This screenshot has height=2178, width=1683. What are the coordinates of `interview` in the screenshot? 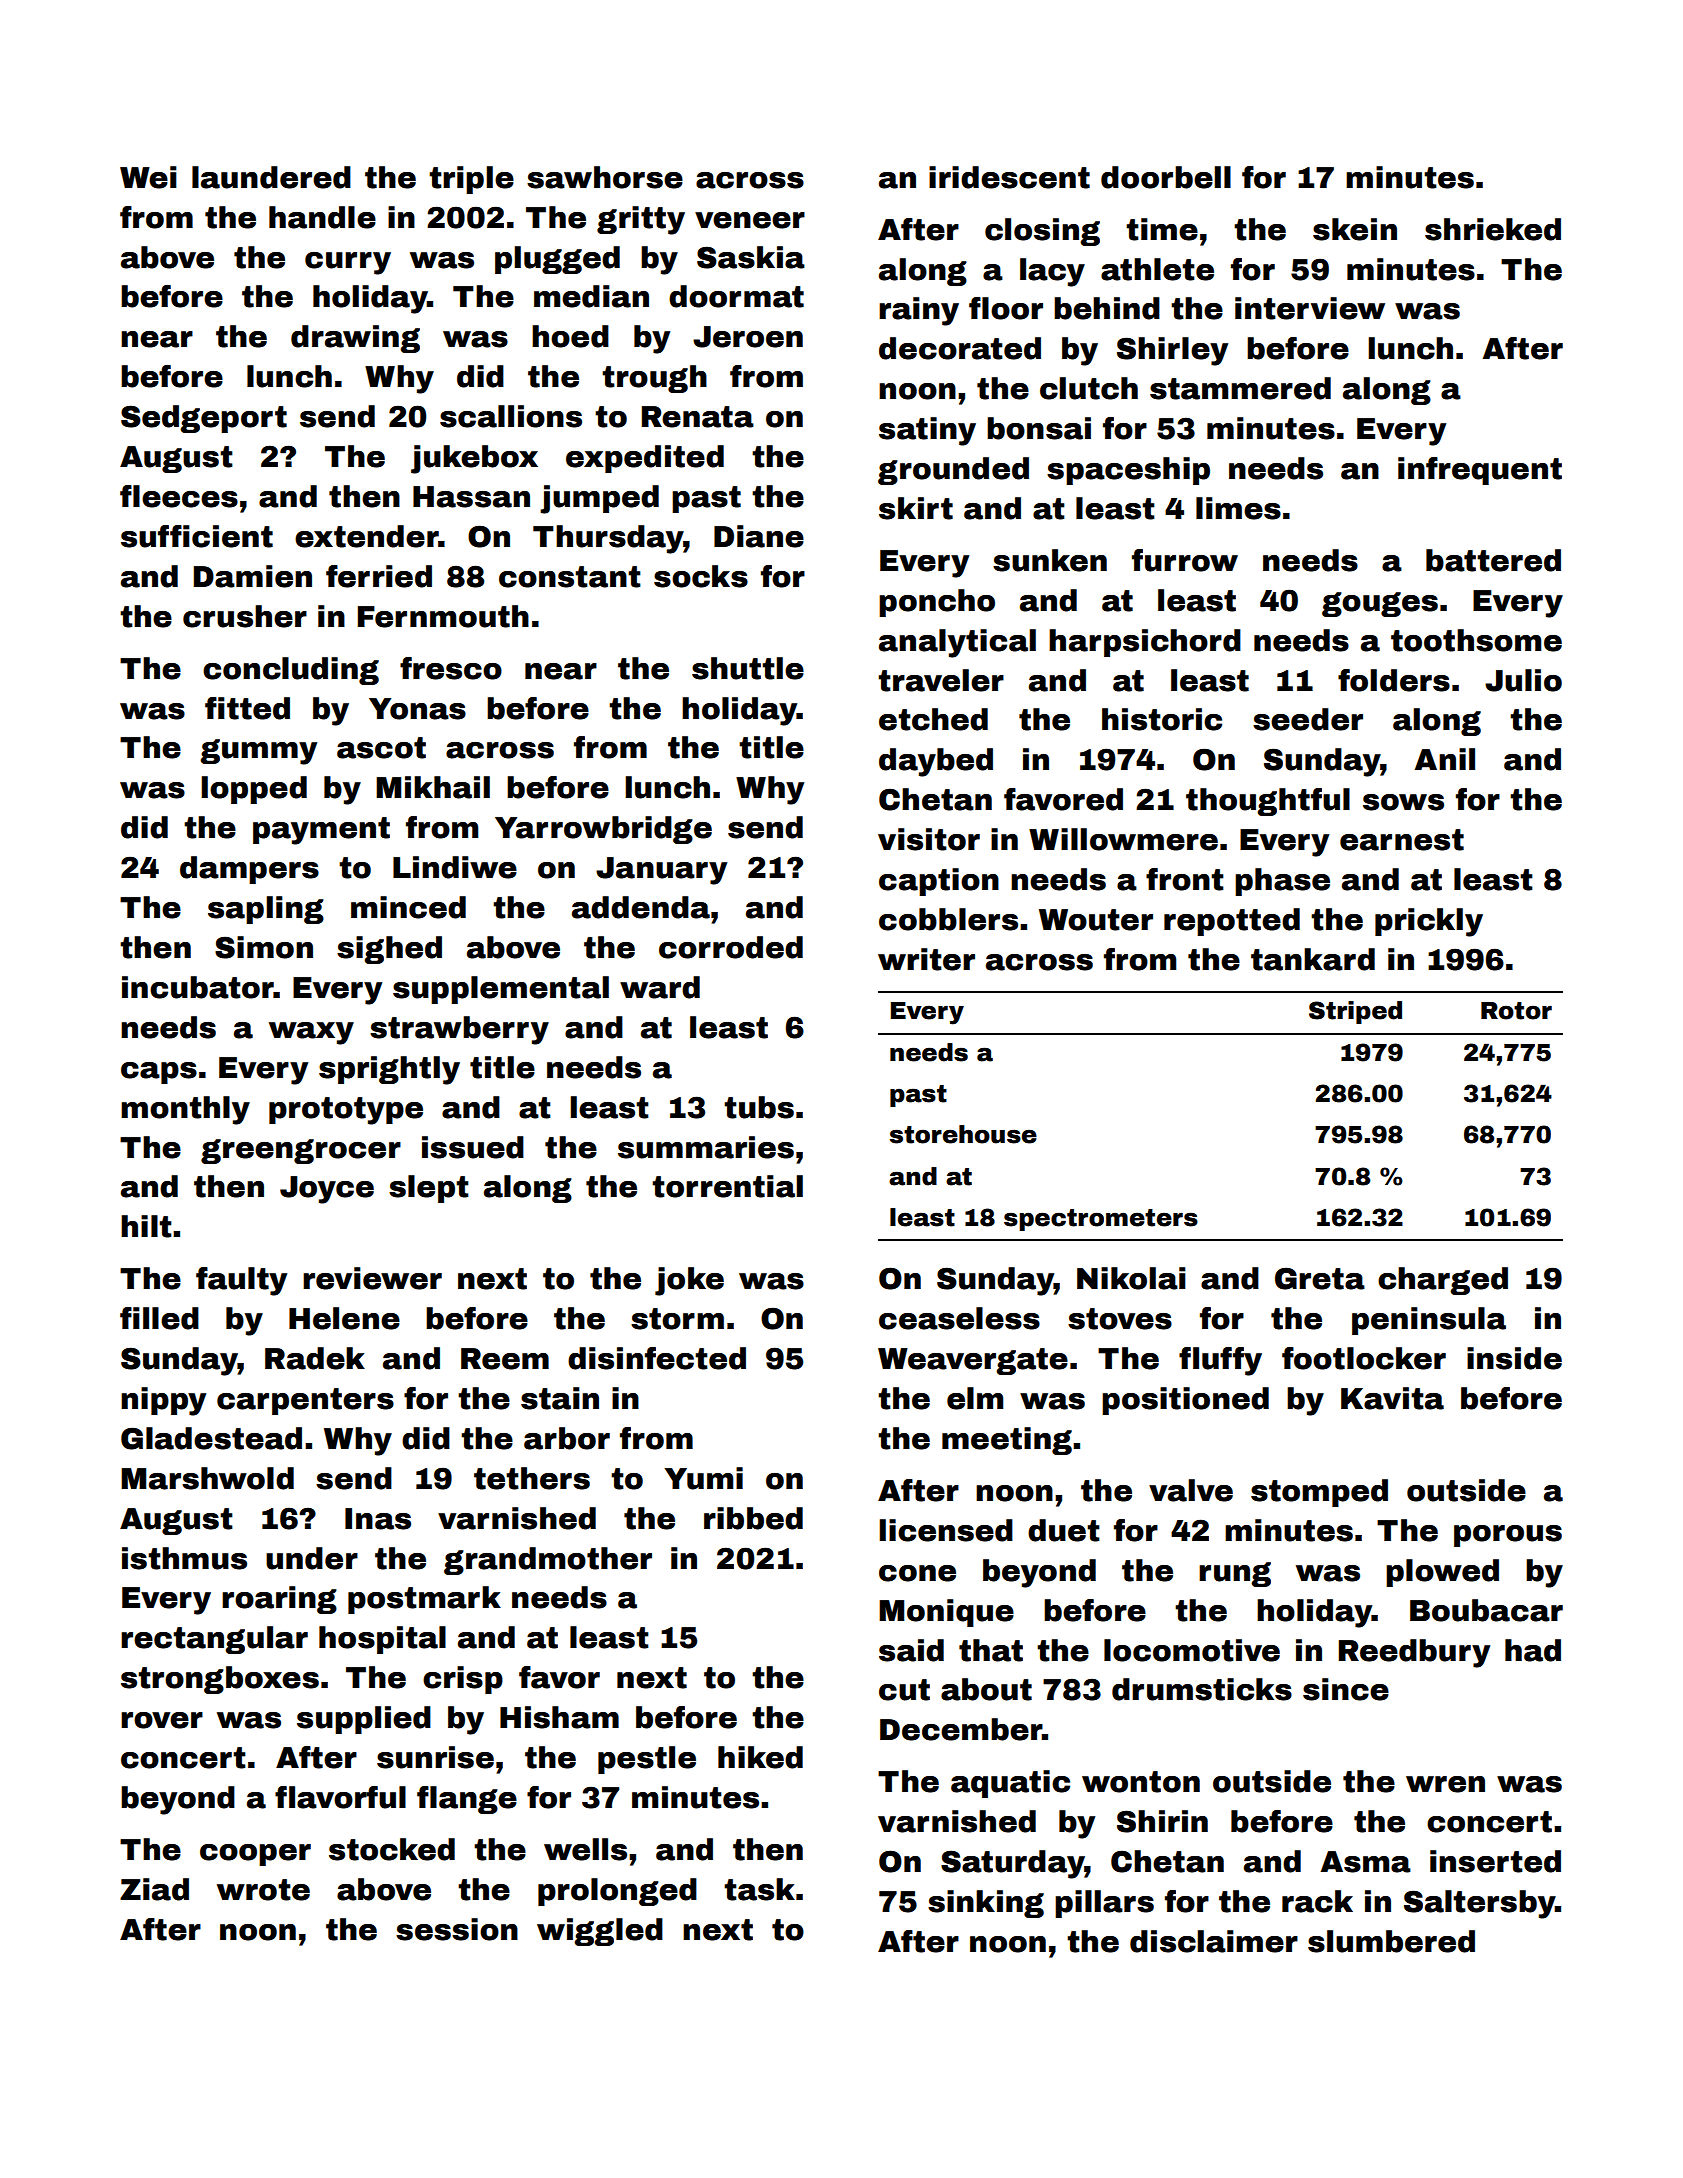 It's located at (1310, 308).
